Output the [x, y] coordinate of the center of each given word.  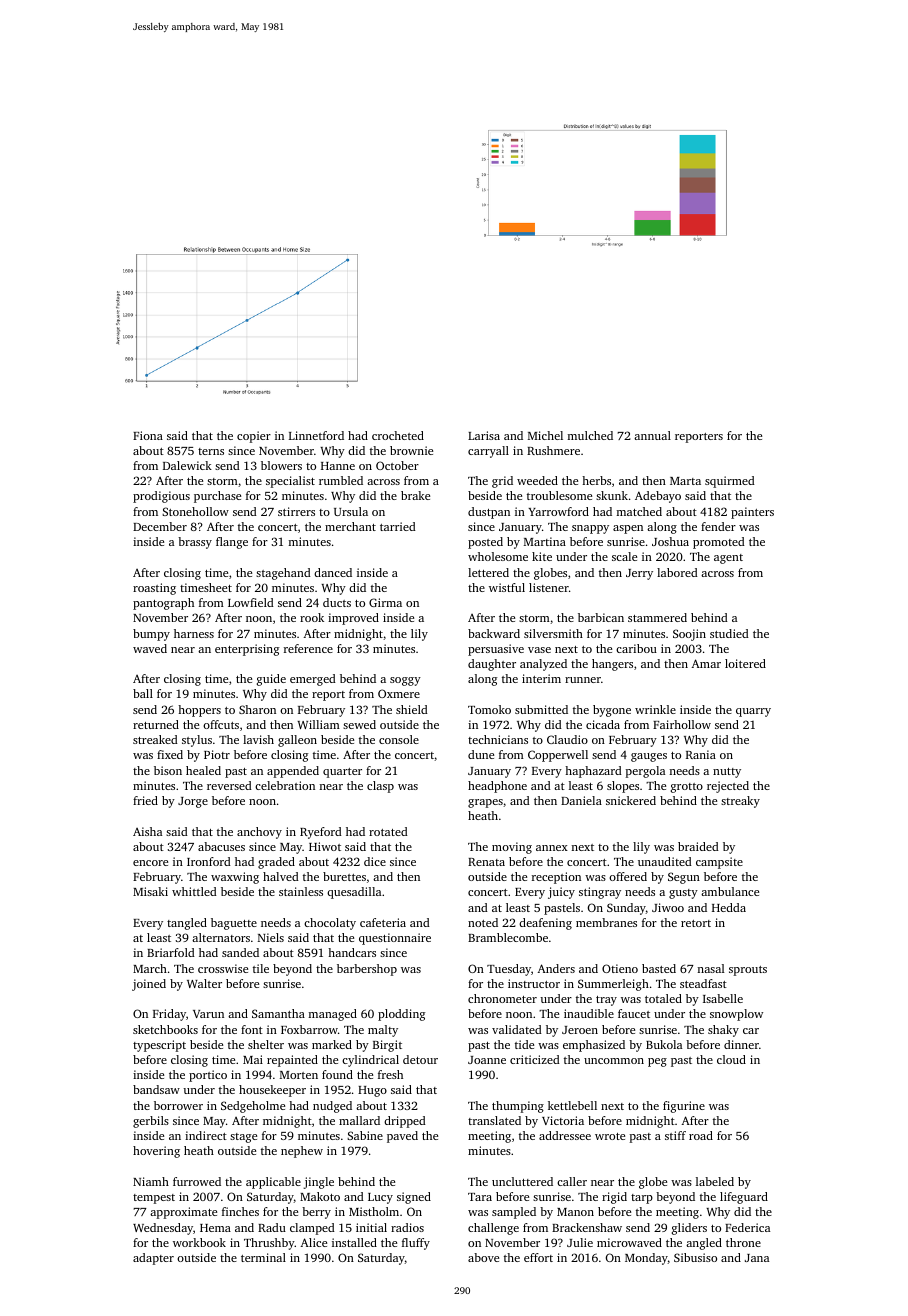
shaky [723, 1031]
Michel [545, 435]
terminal [263, 1257]
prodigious [161, 497]
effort [538, 1257]
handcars [352, 952]
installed [354, 1242]
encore [150, 863]
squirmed [730, 482]
